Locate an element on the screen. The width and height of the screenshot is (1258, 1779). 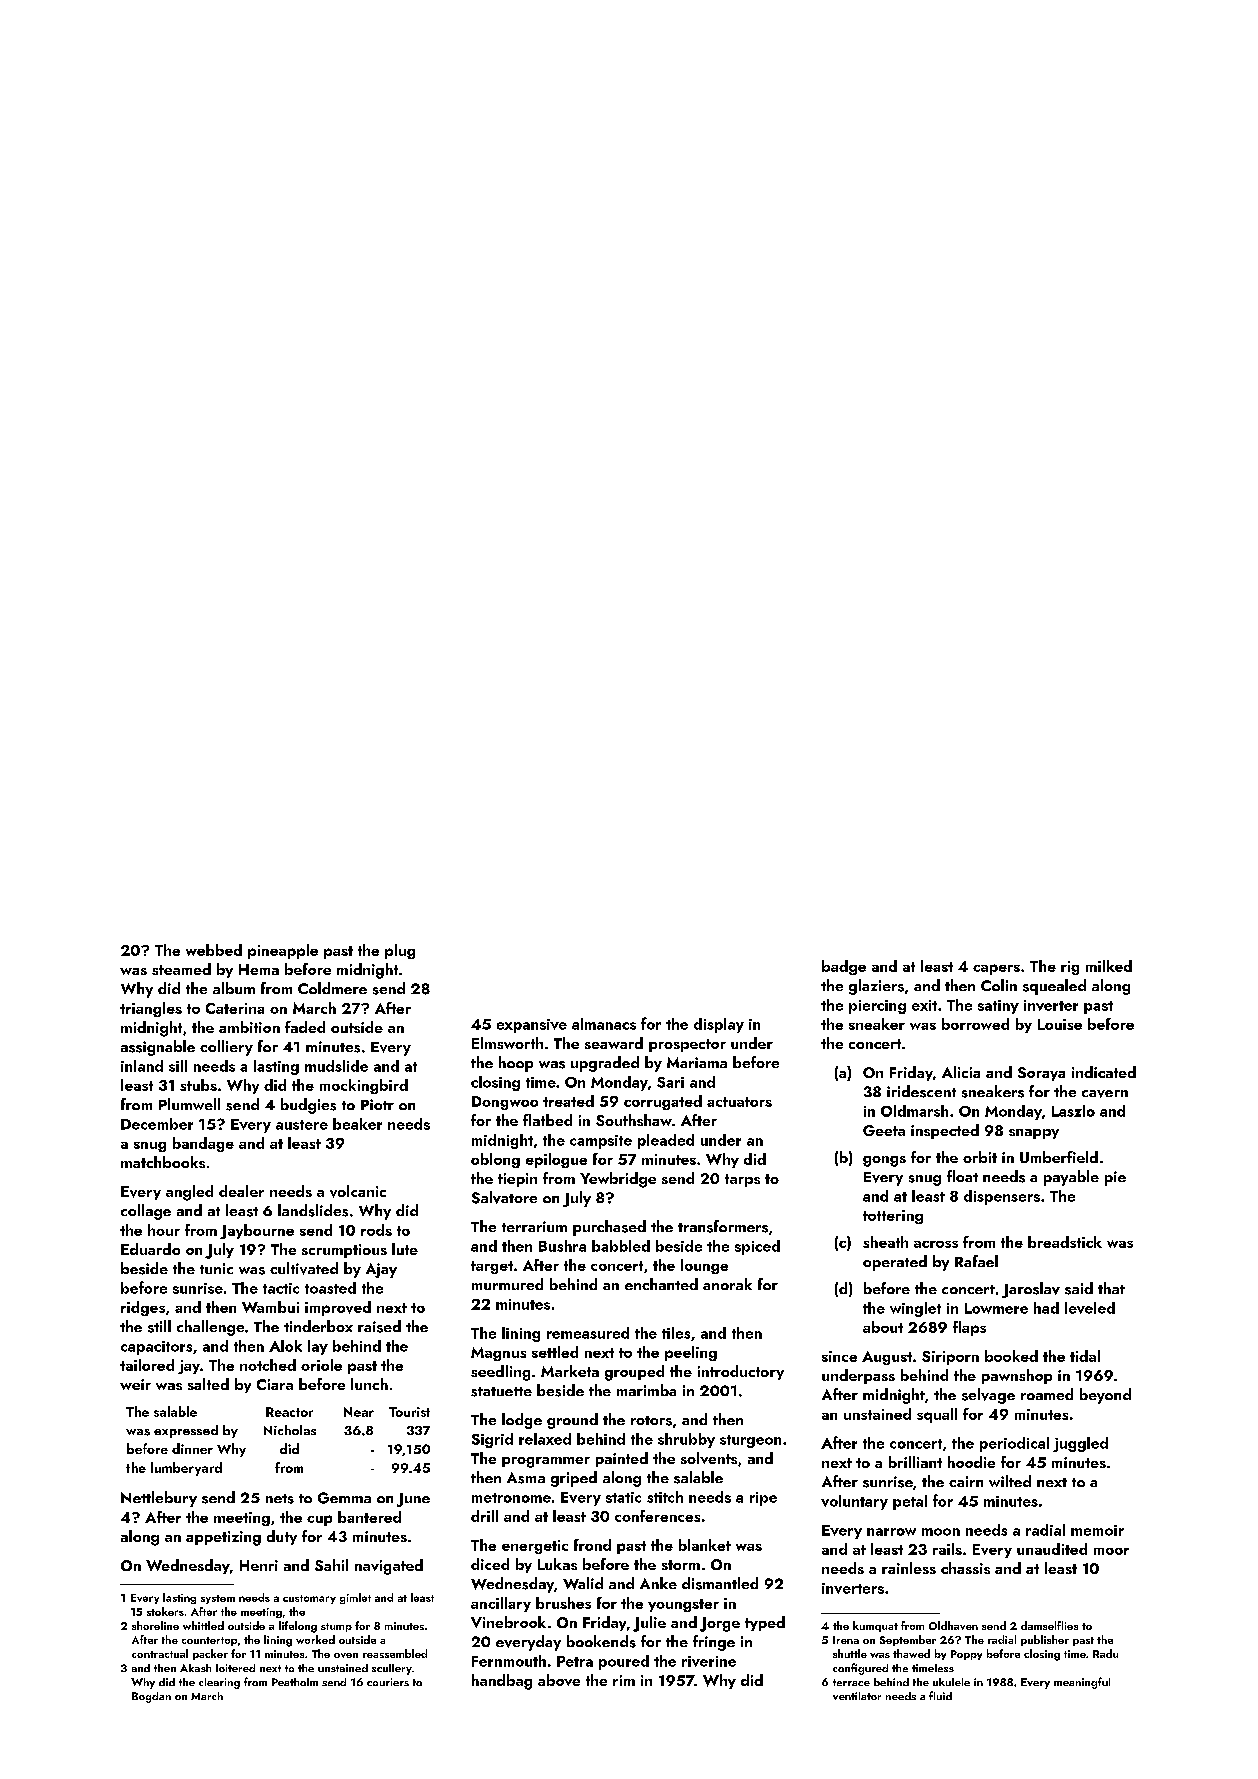
Ciara is located at coordinates (275, 1384).
